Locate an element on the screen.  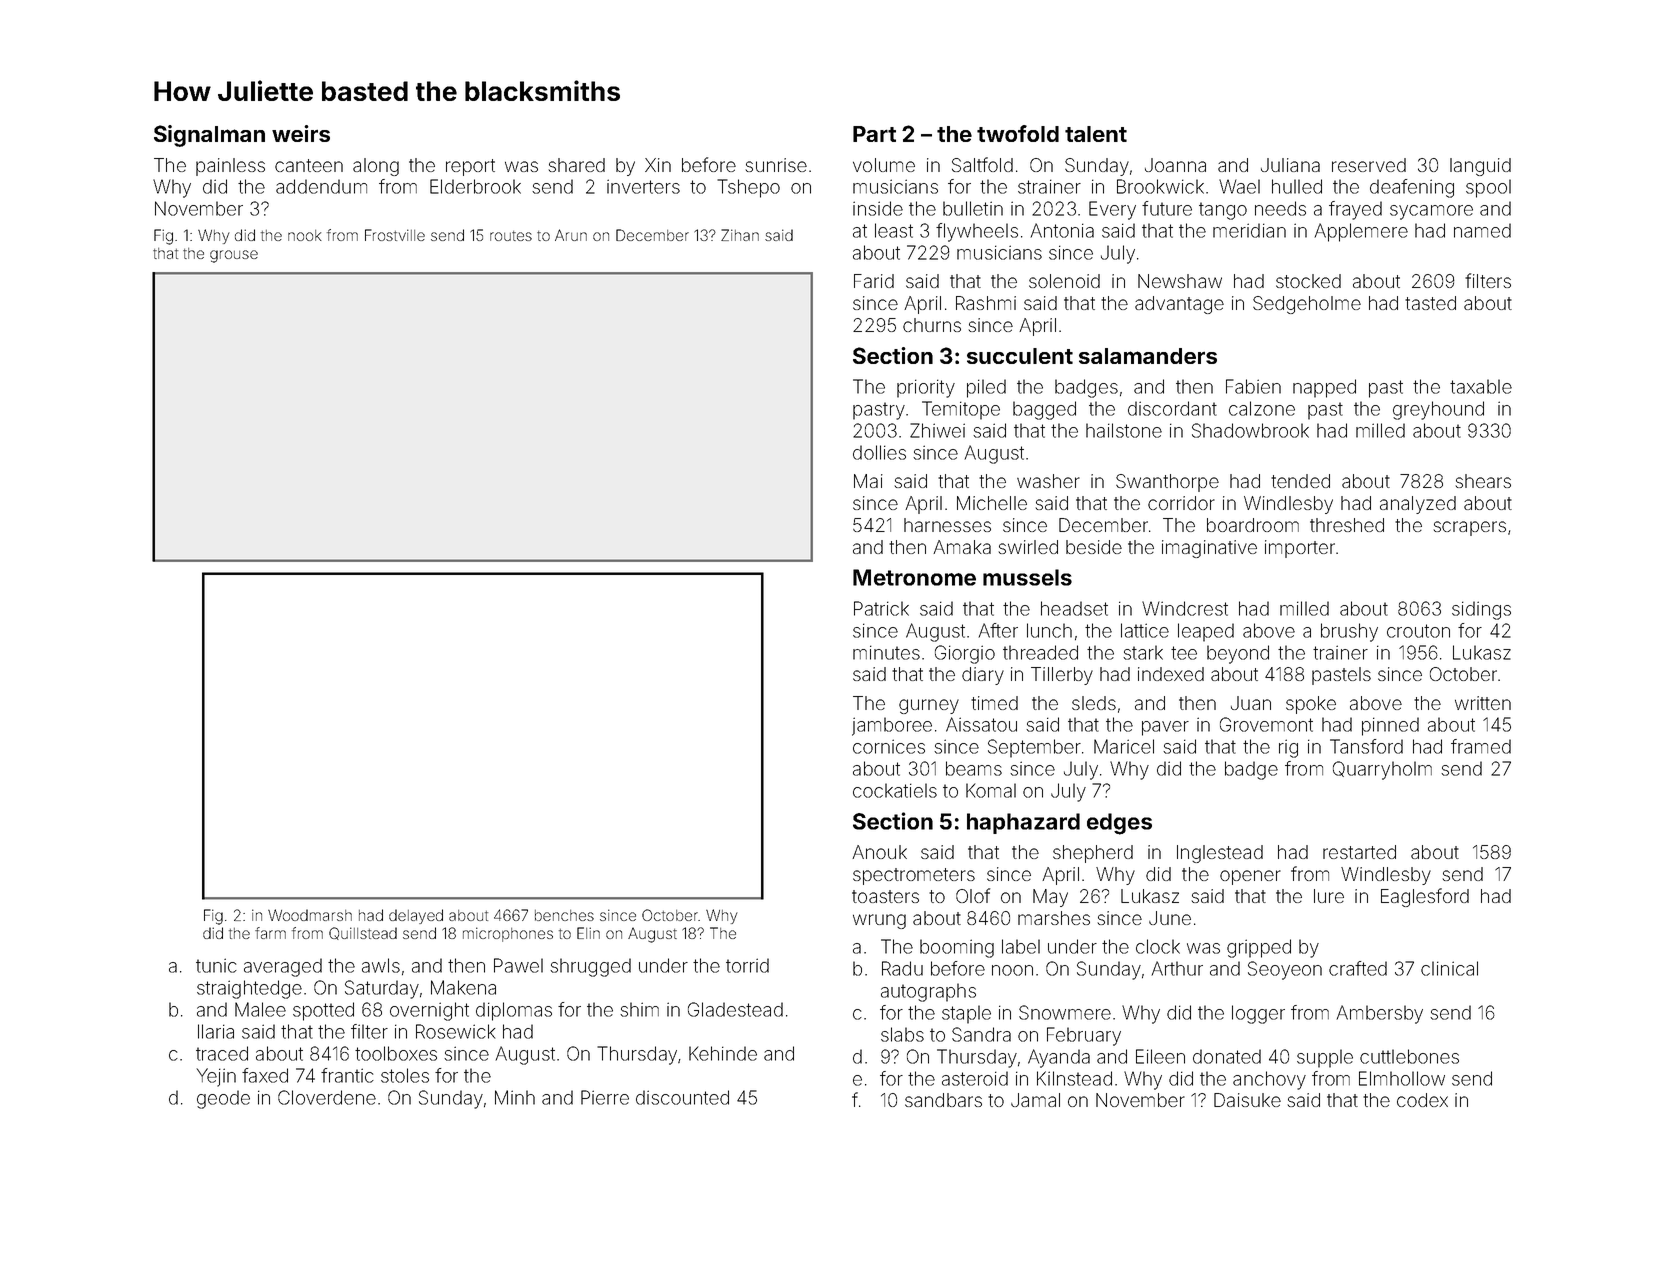
minutes is located at coordinates (886, 652).
